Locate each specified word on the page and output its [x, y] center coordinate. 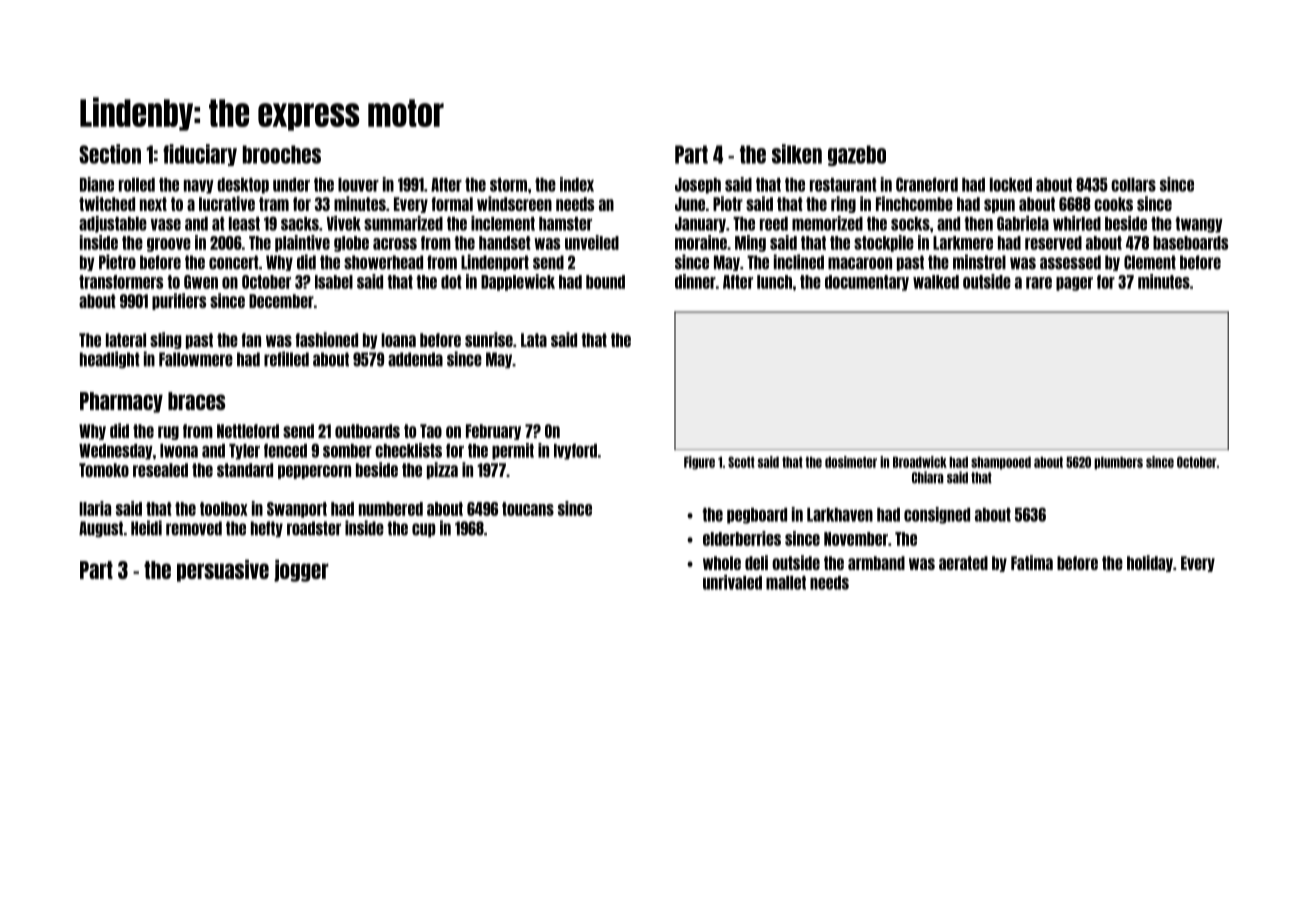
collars [1133, 185]
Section [110, 154]
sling [166, 340]
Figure [699, 463]
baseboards [1190, 243]
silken [797, 154]
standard [245, 470]
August [101, 529]
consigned [937, 515]
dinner [695, 281]
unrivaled [732, 582]
